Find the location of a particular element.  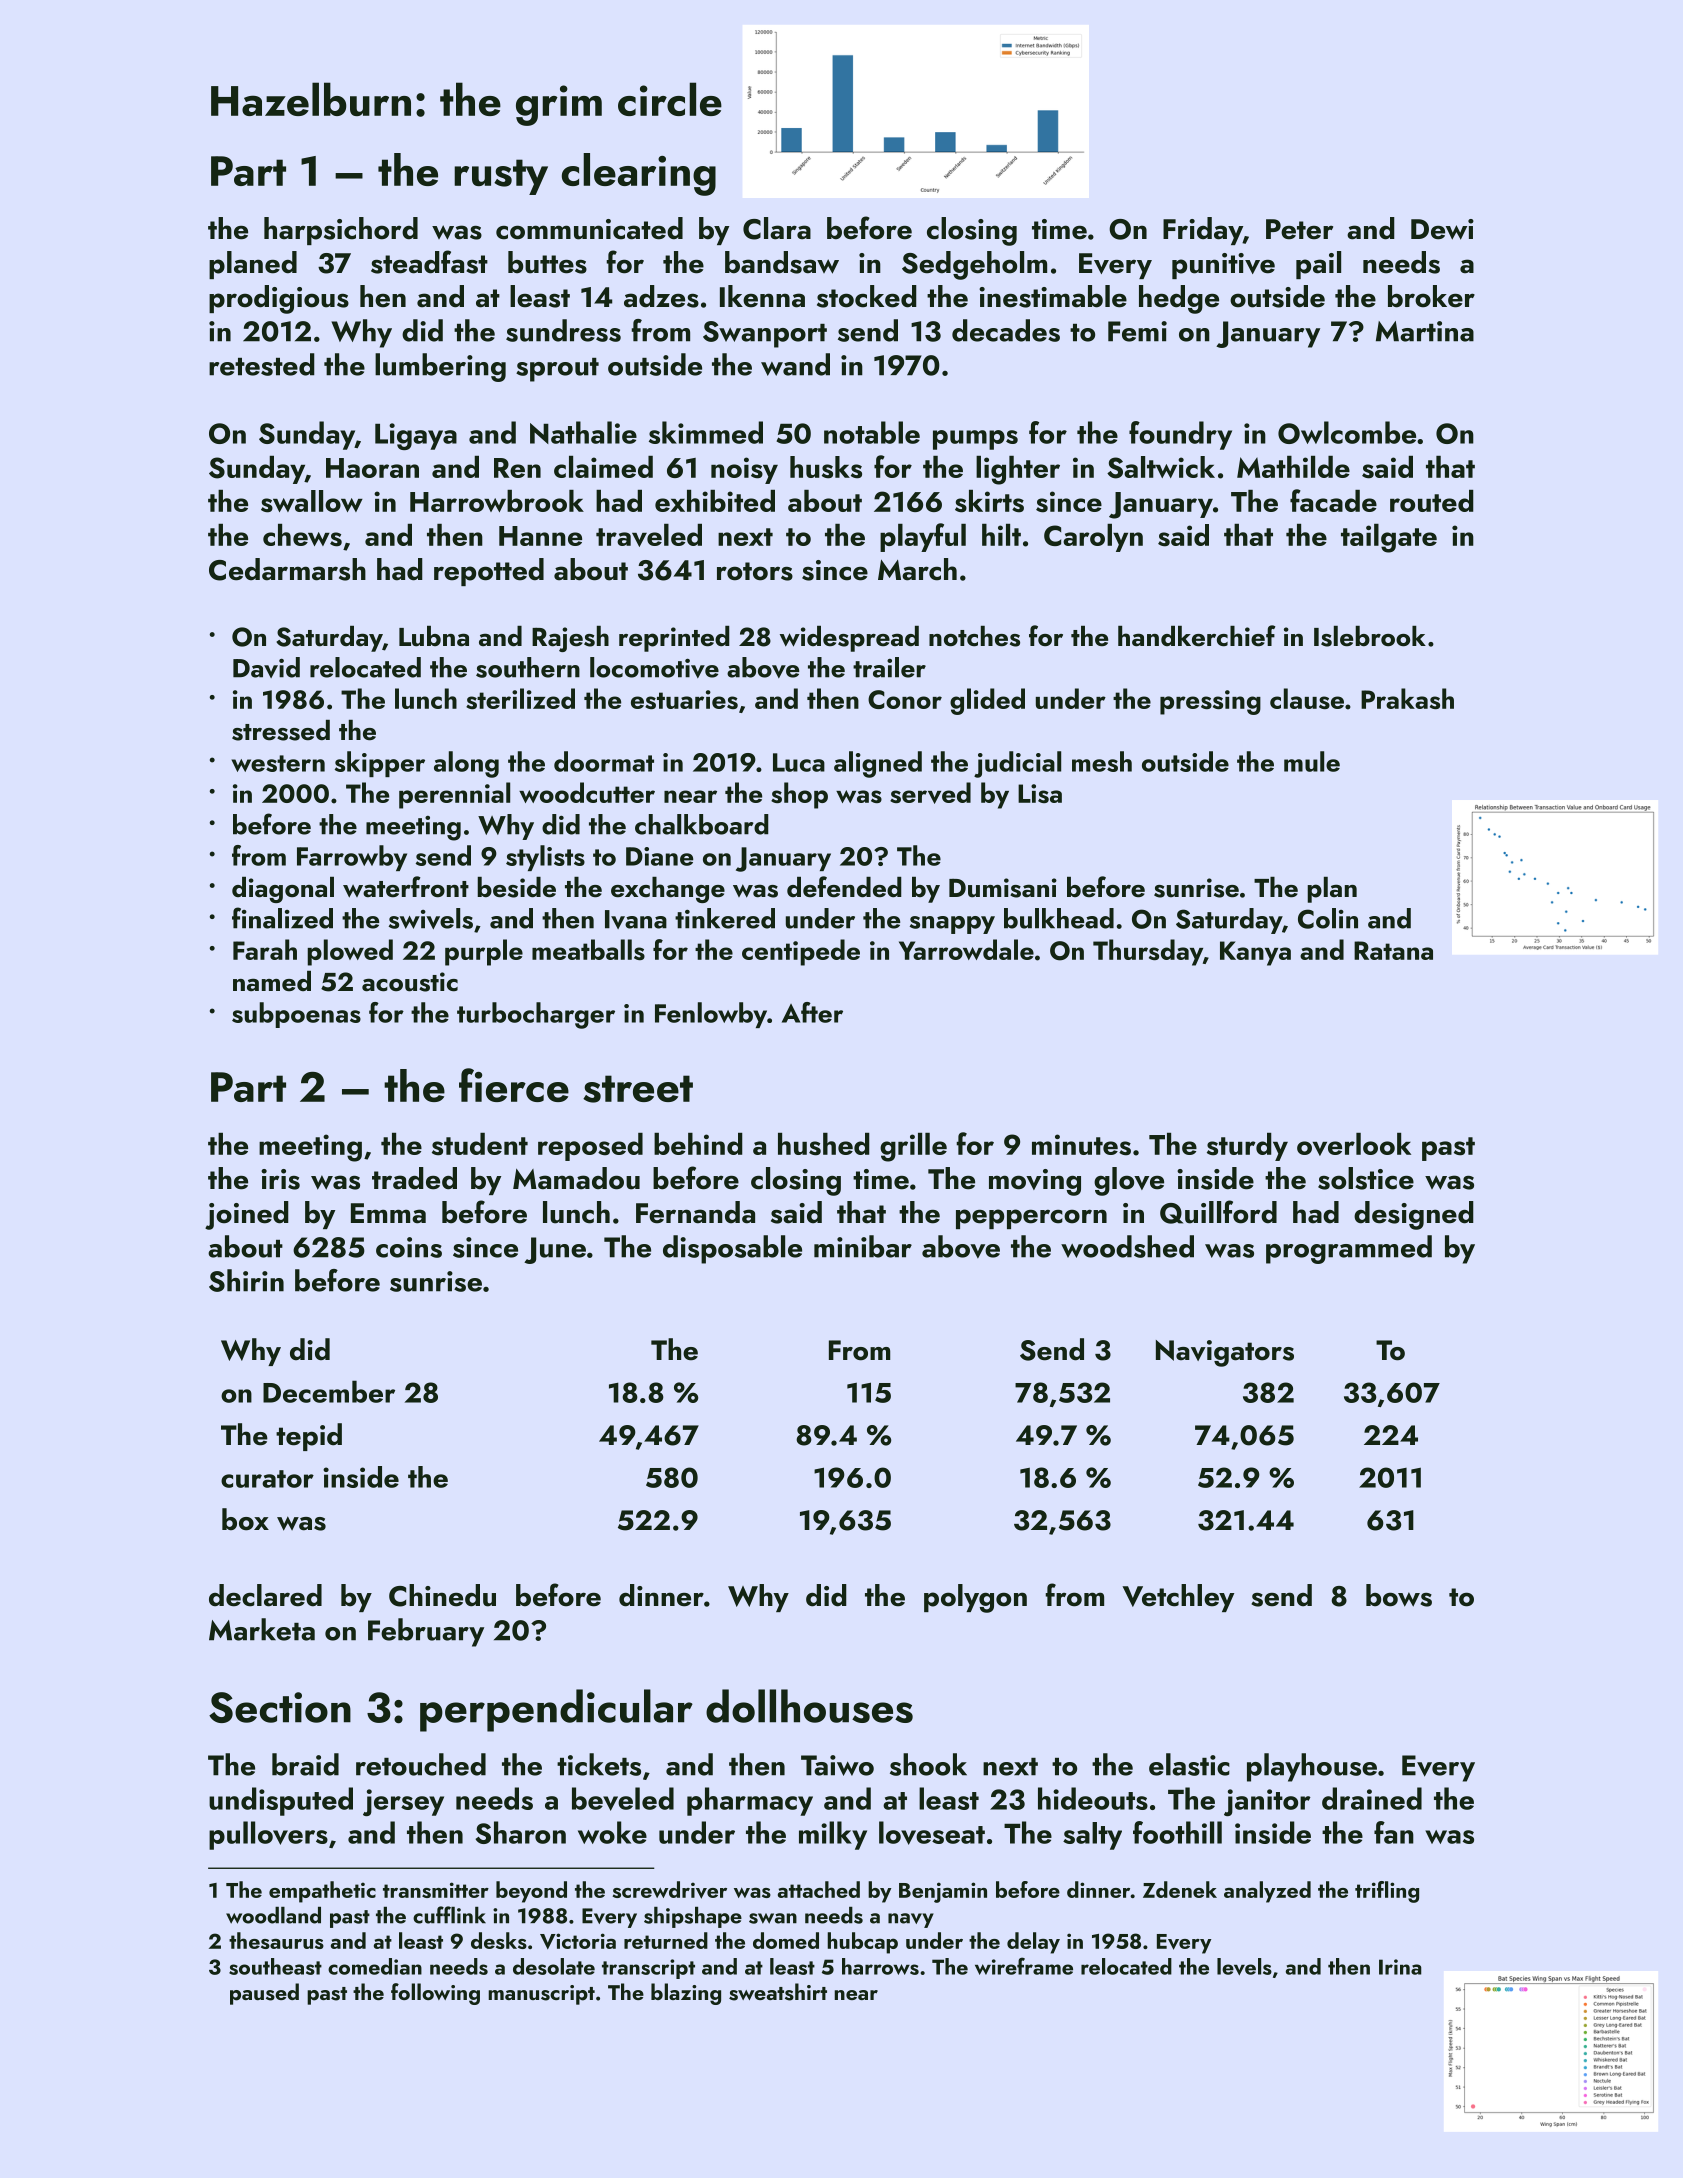

Ratana is located at coordinates (1393, 950).
